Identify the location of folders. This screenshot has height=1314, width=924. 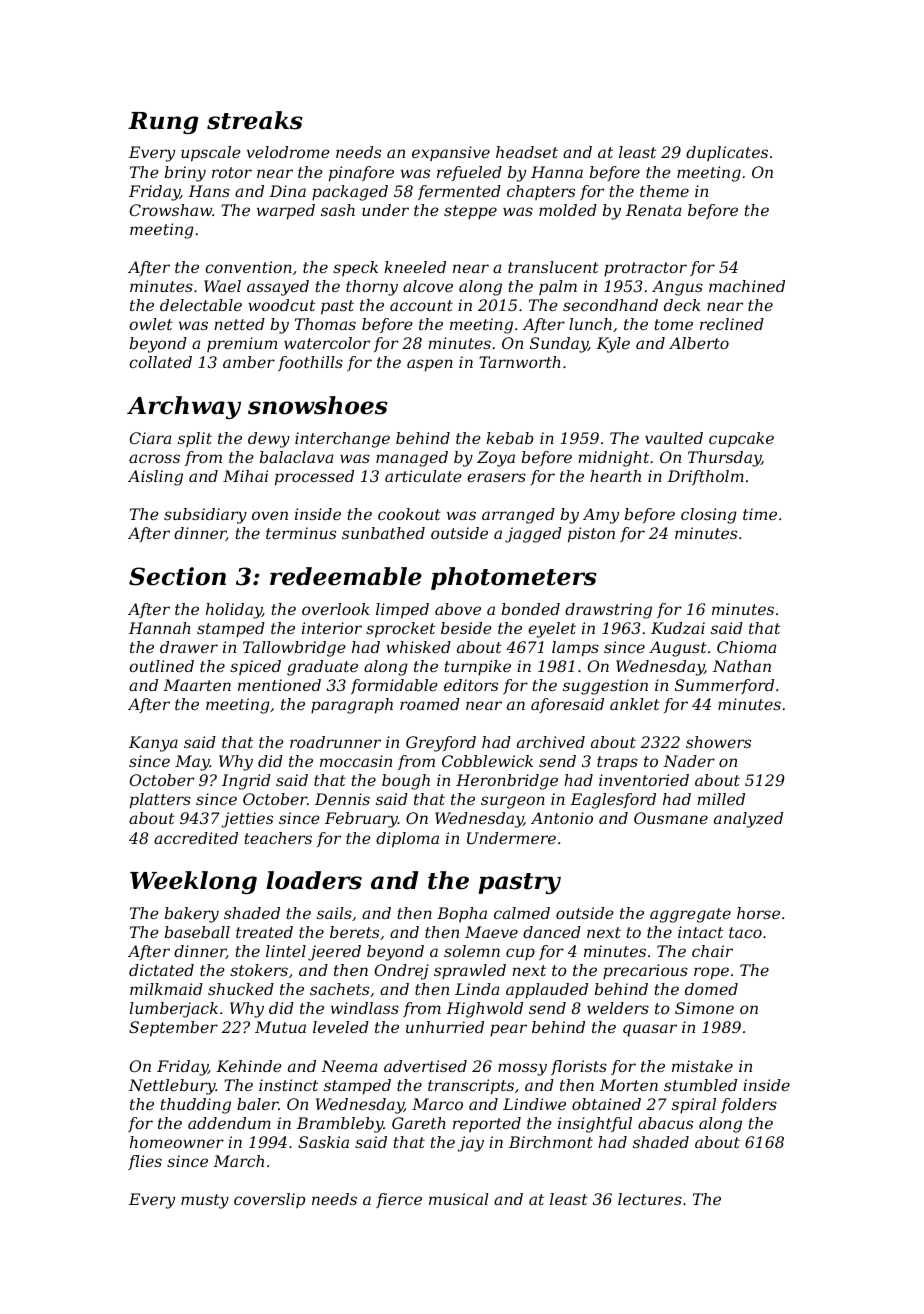
(749, 1105).
